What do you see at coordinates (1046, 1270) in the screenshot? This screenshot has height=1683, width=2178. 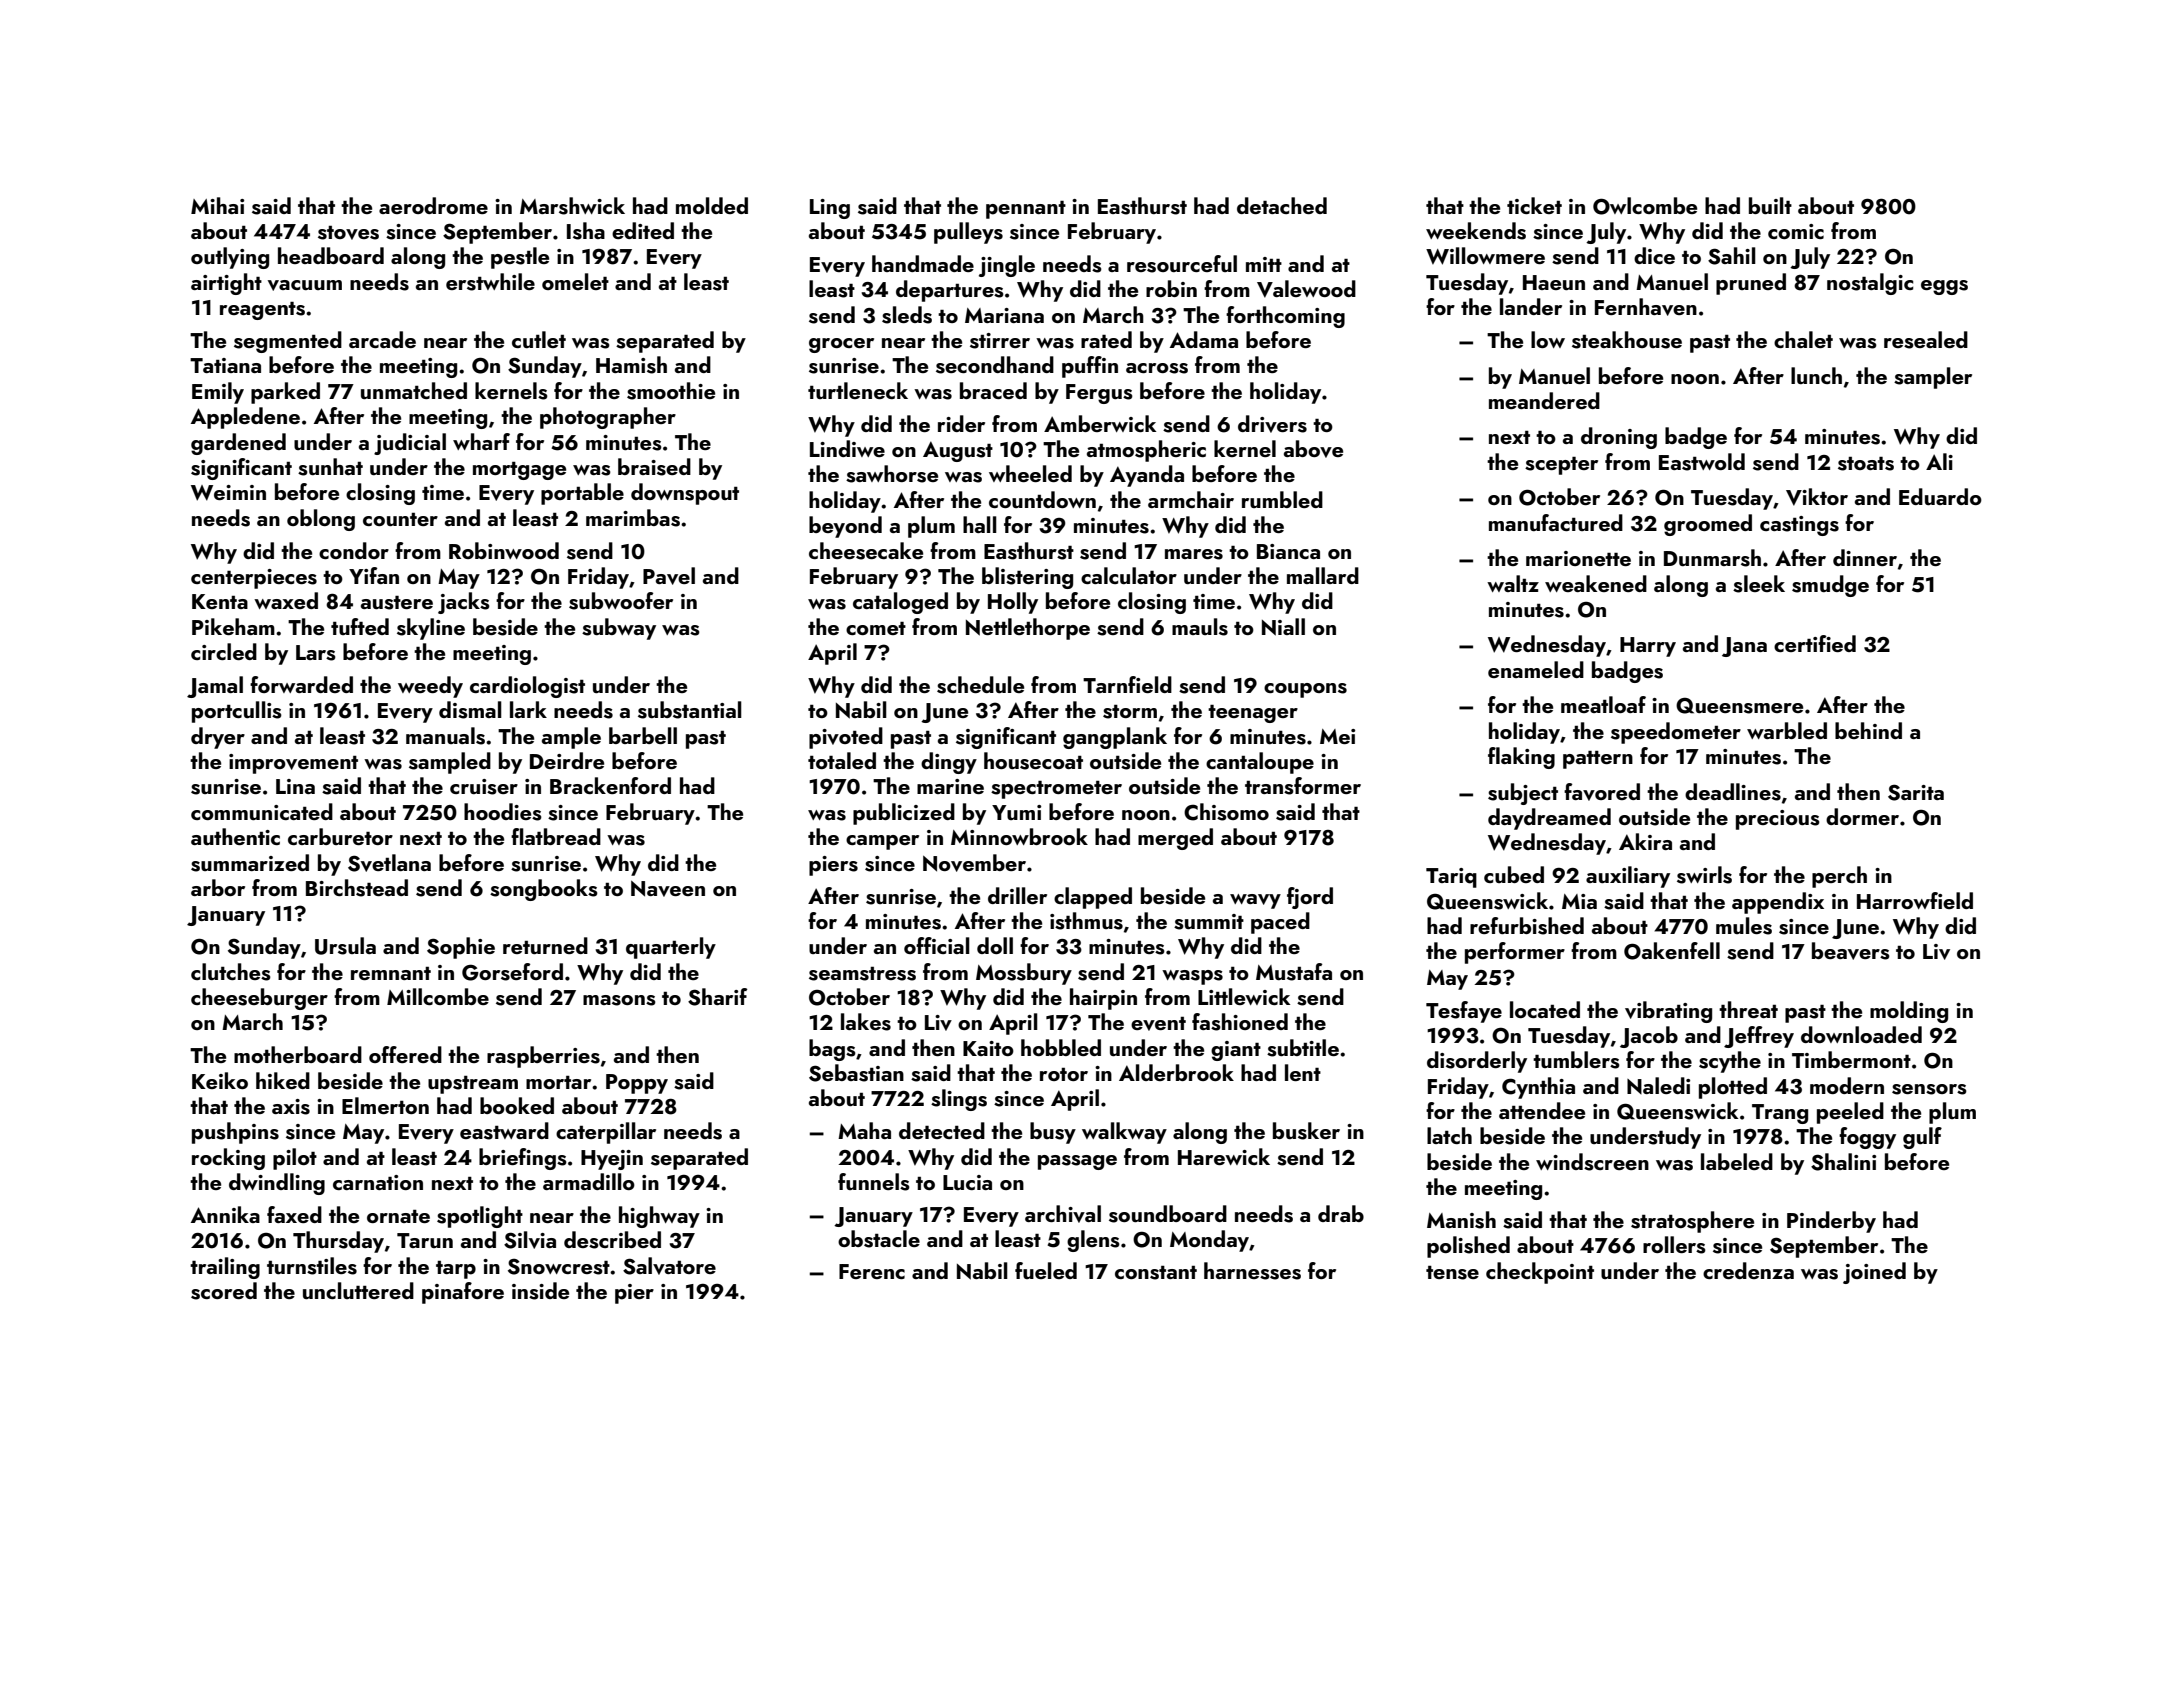 I see `fueled` at bounding box center [1046, 1270].
